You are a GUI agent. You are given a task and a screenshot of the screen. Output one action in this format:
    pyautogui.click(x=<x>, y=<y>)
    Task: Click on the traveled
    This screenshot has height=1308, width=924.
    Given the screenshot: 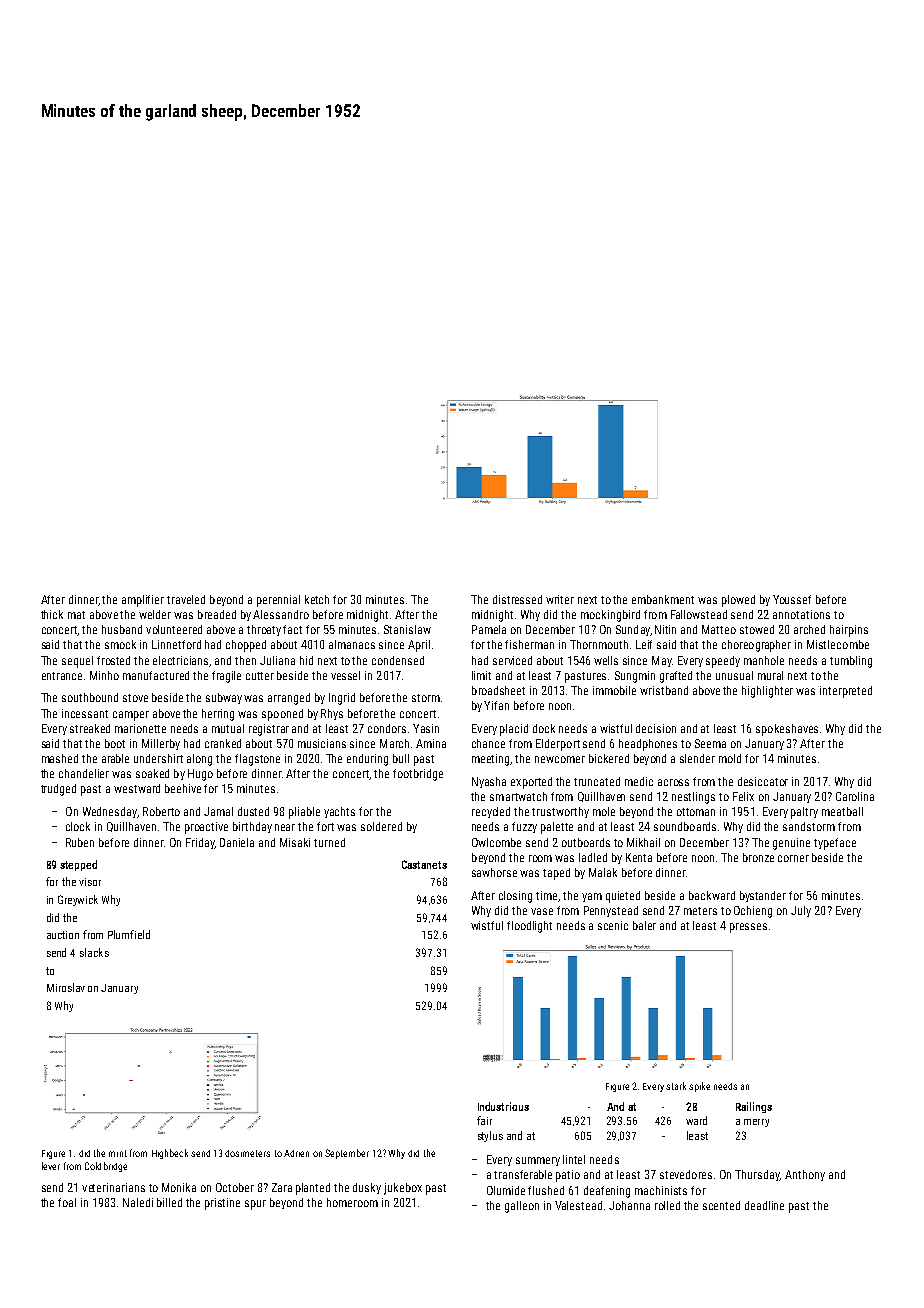 What is the action you would take?
    pyautogui.click(x=186, y=599)
